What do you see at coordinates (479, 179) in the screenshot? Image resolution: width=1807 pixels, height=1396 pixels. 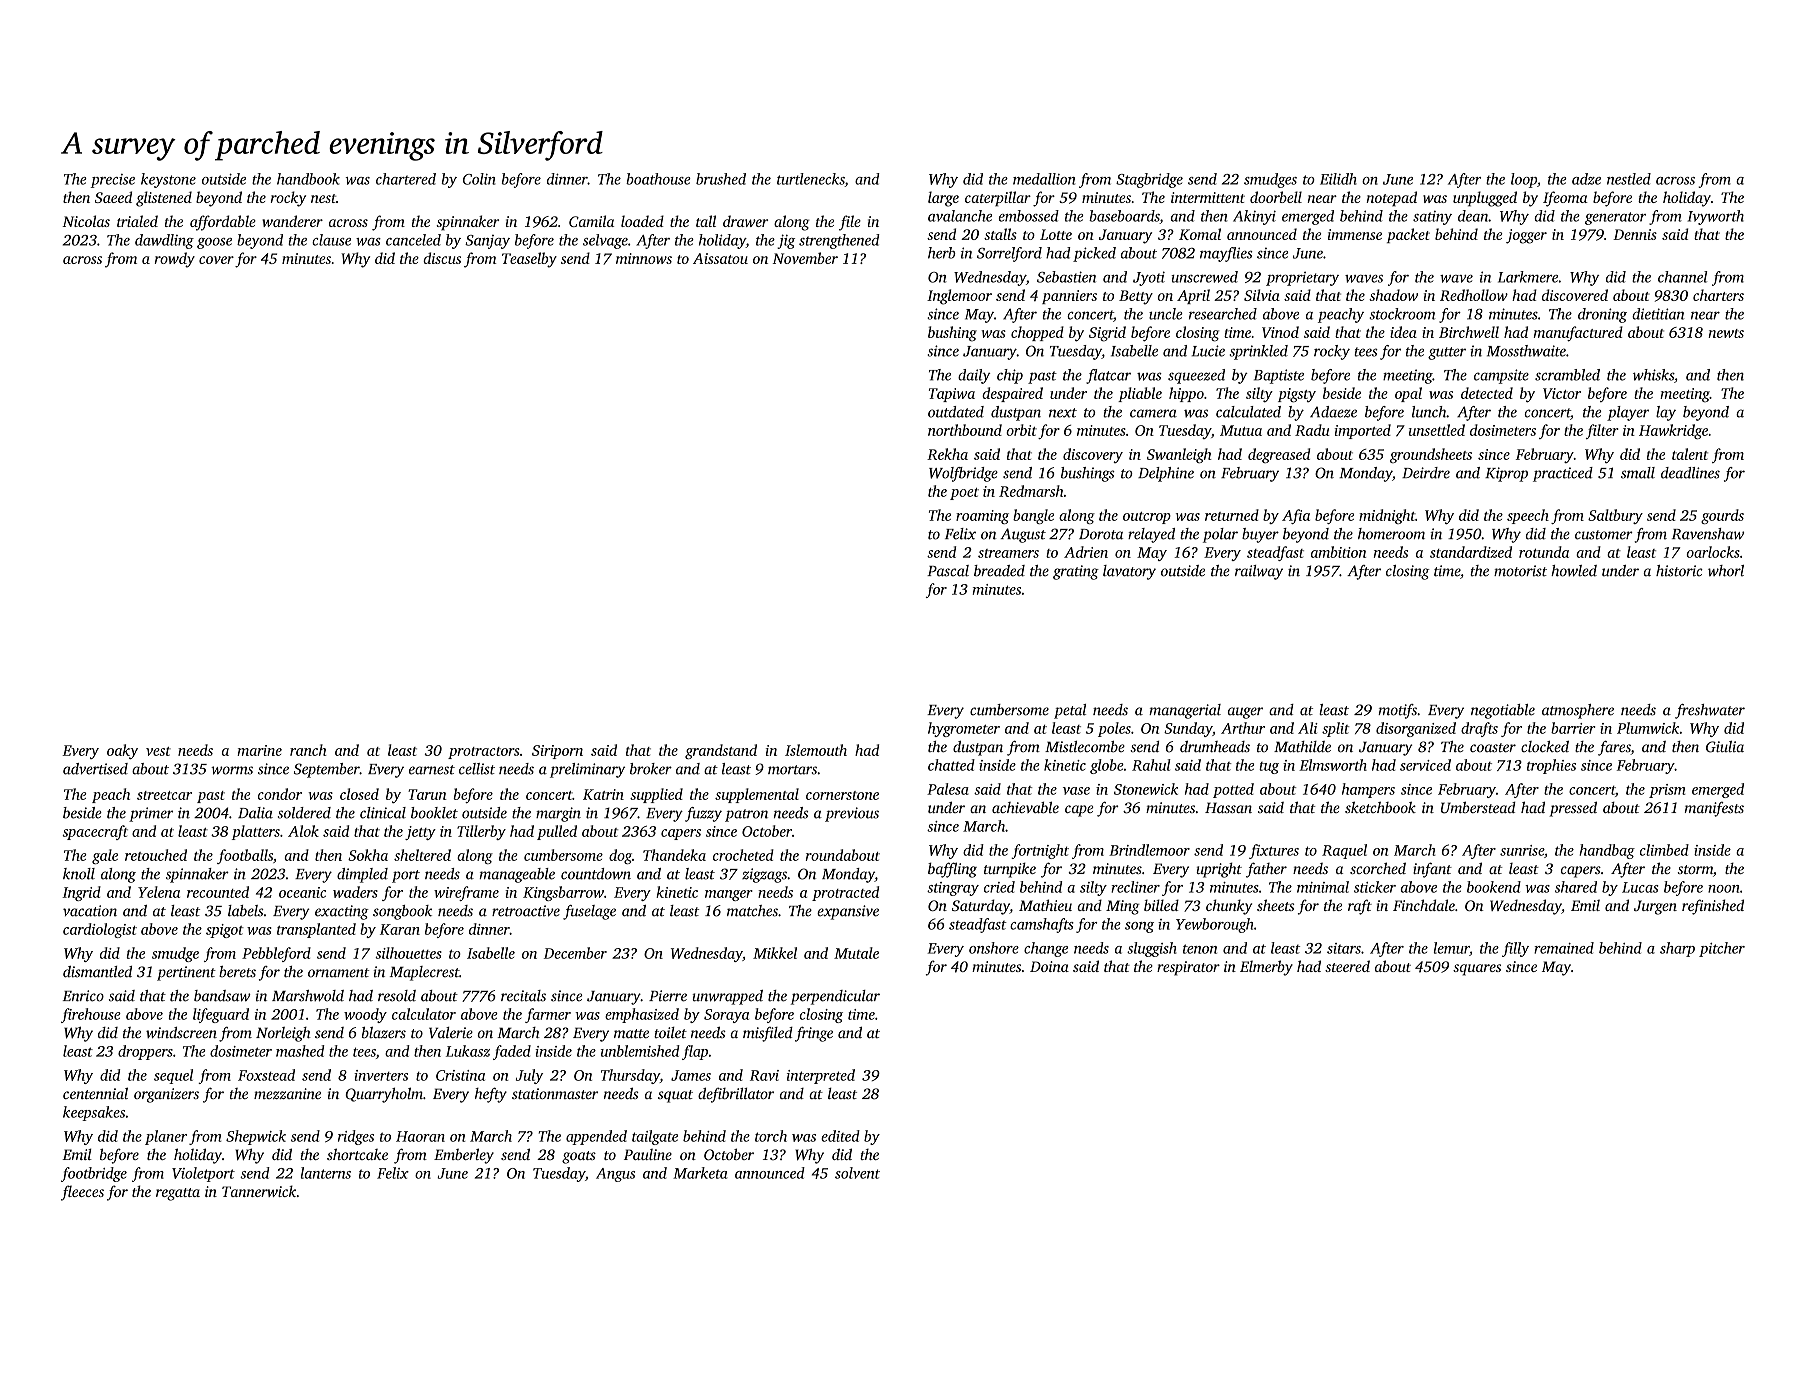 I see `Colin` at bounding box center [479, 179].
